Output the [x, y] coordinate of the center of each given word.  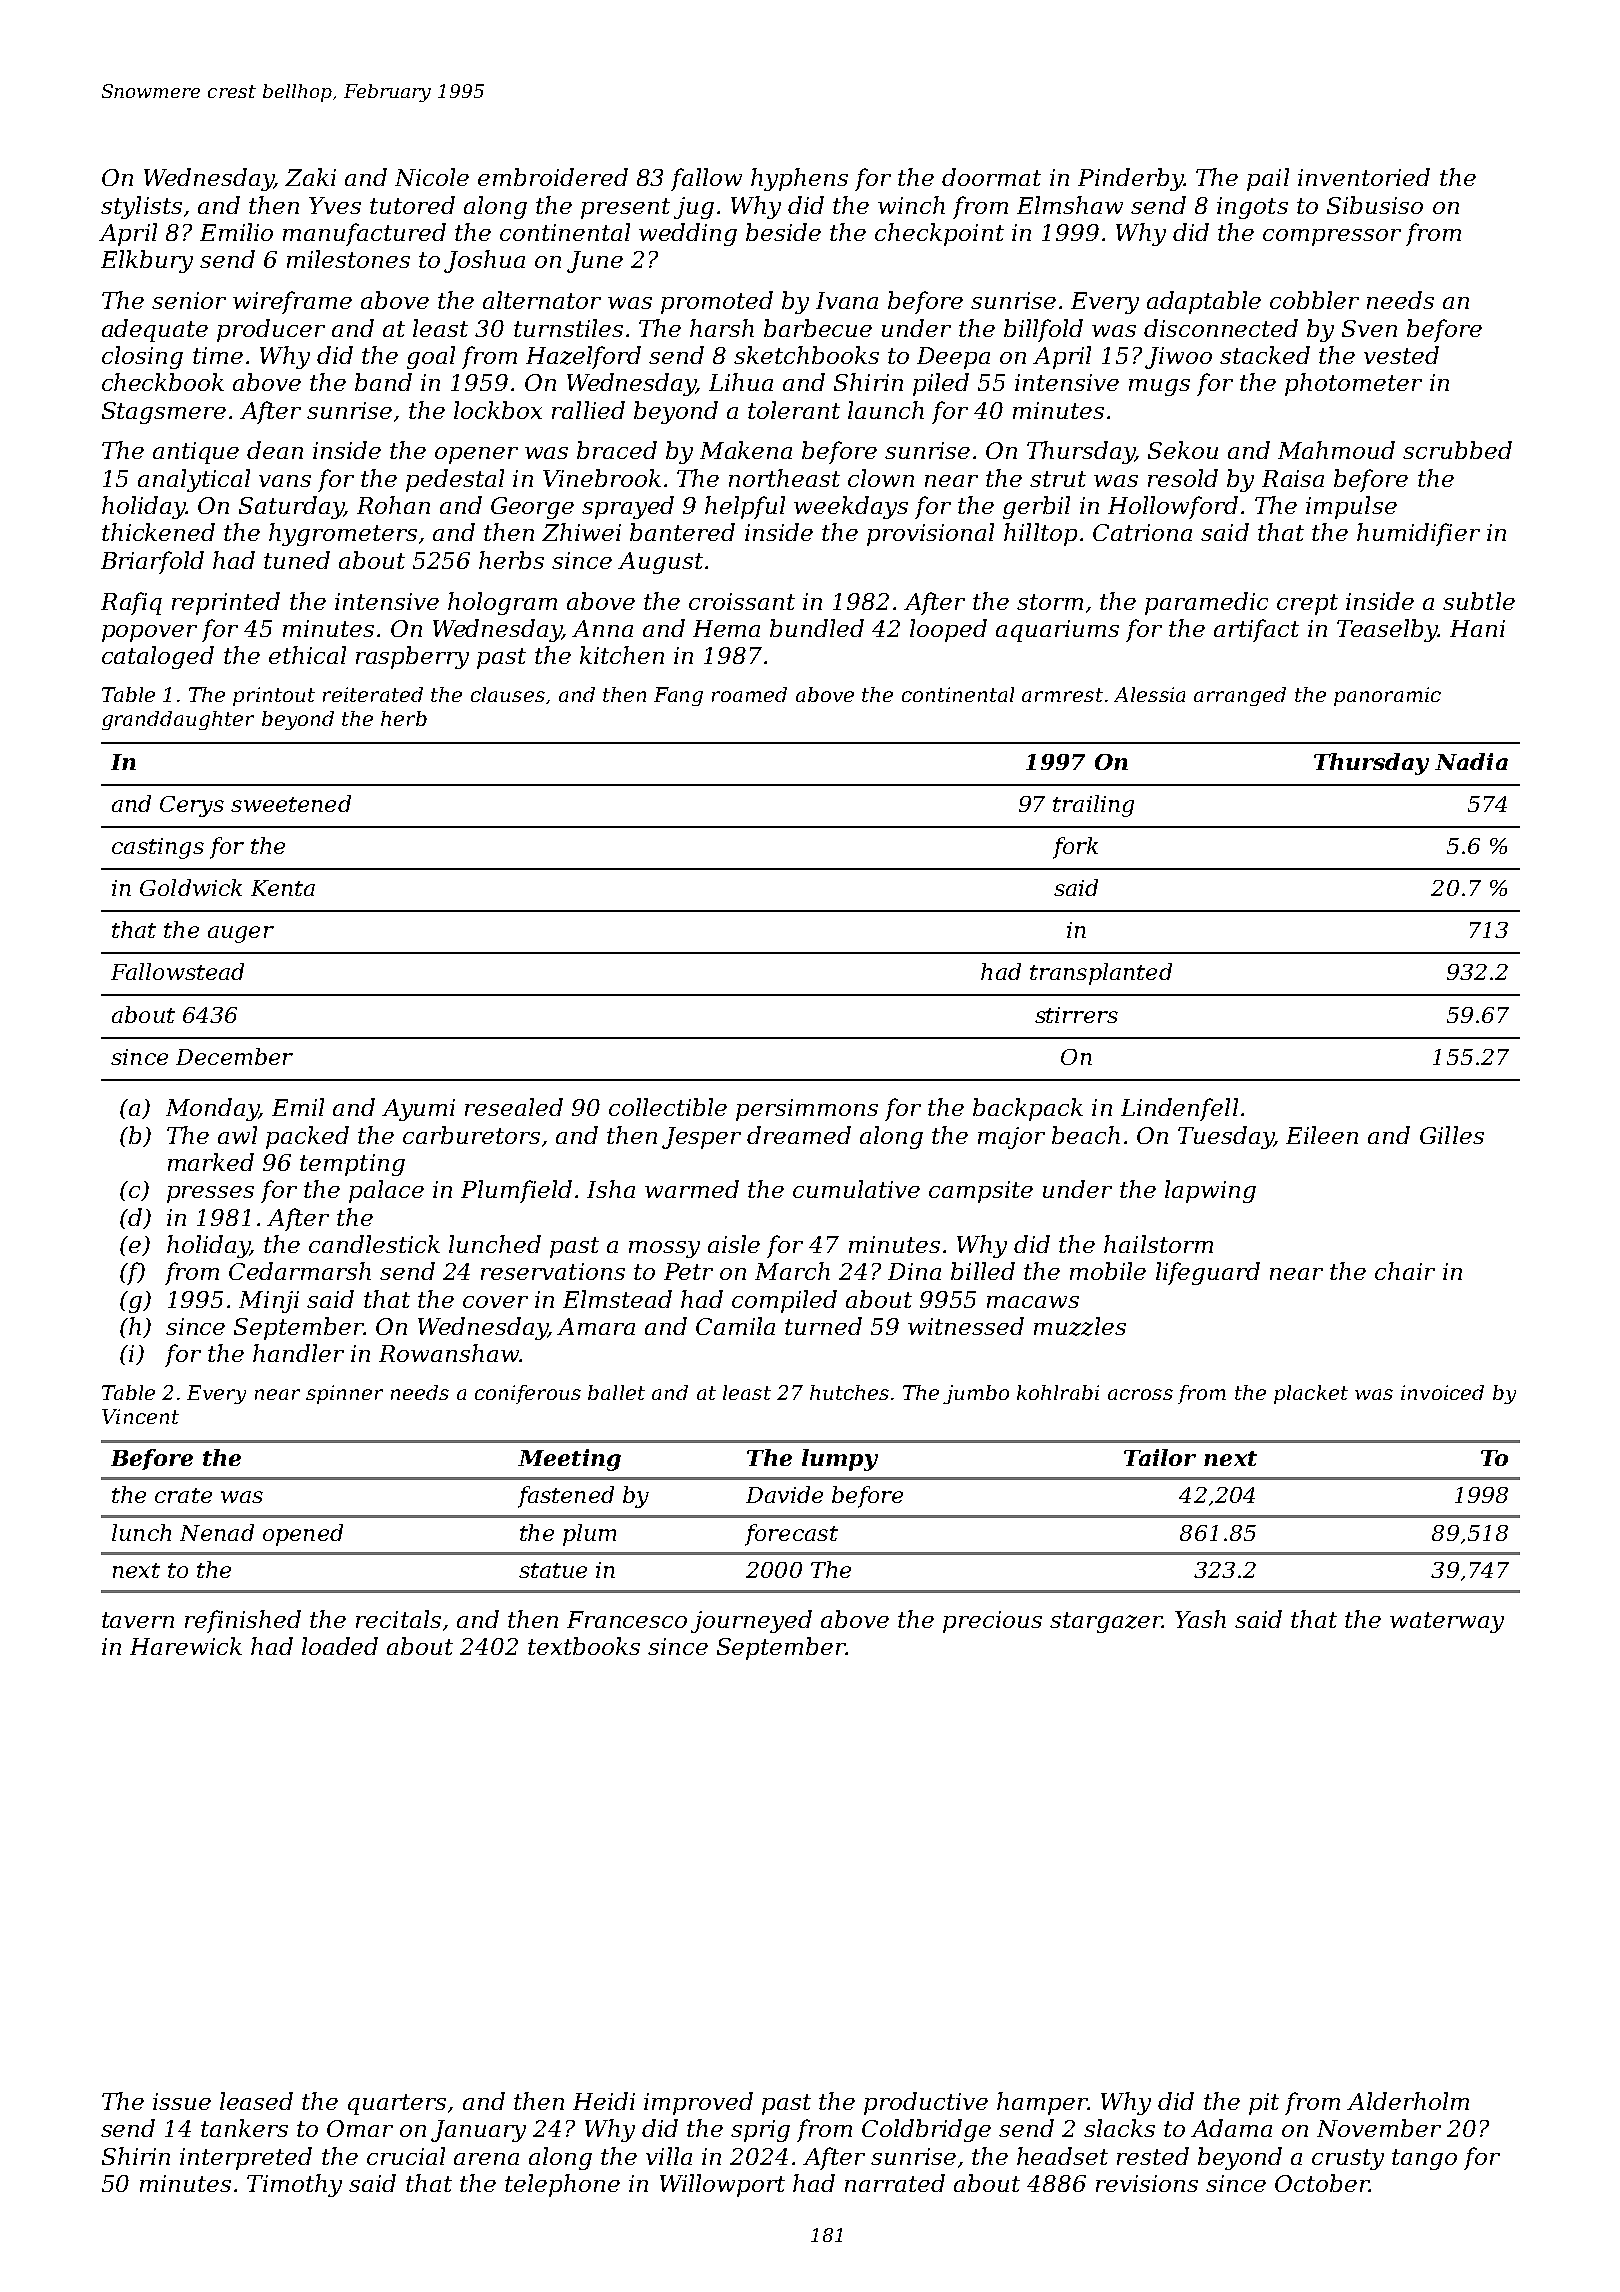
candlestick [374, 1244]
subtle [1479, 601]
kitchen [622, 655]
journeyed [751, 1621]
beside [783, 232]
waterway [1447, 1622]
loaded [340, 1646]
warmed [692, 1189]
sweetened [291, 803]
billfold [1043, 330]
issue [182, 2101]
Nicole [432, 177]
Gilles [1452, 1135]
